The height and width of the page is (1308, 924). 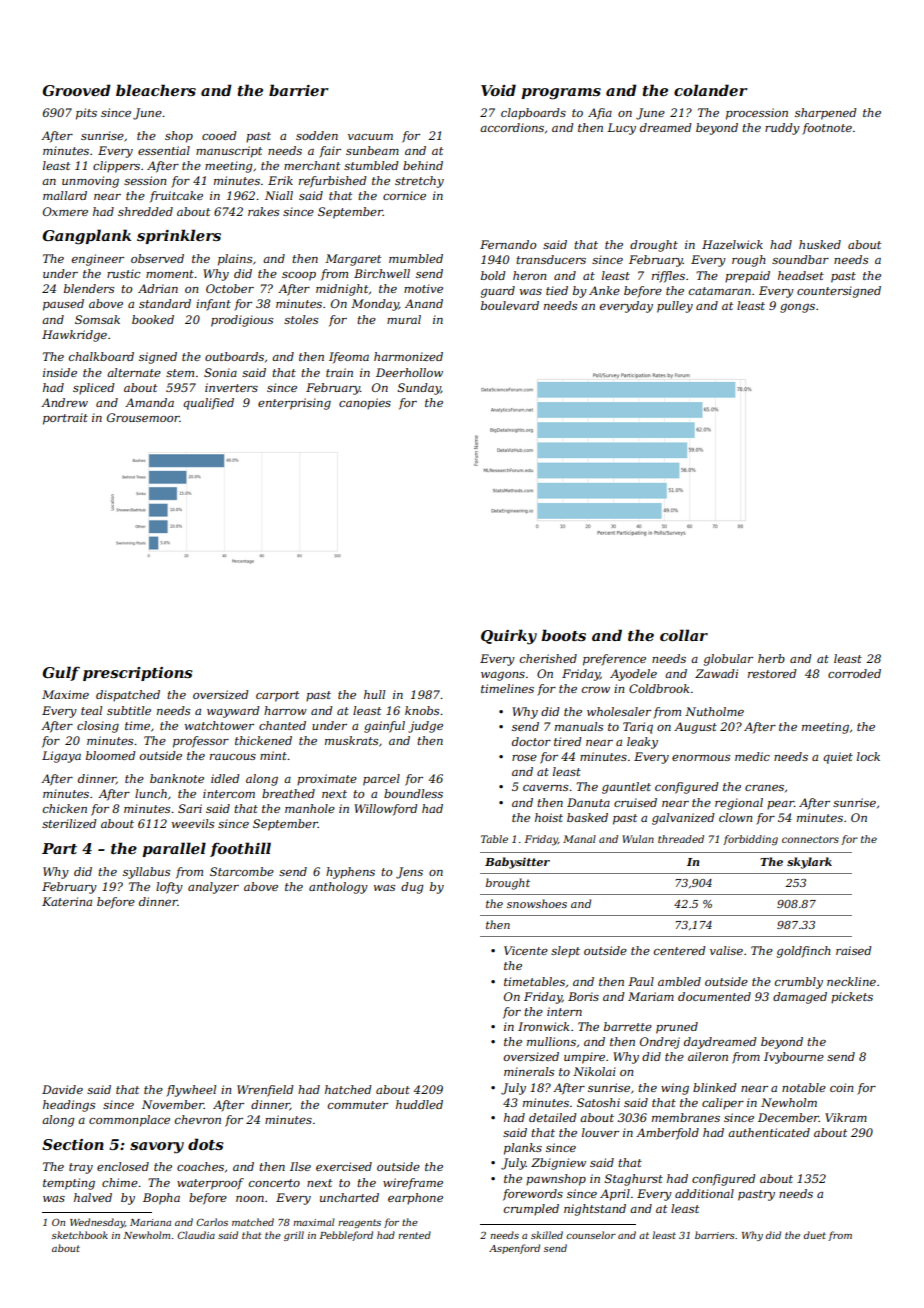 What do you see at coordinates (797, 308) in the page?
I see `gongs` at bounding box center [797, 308].
